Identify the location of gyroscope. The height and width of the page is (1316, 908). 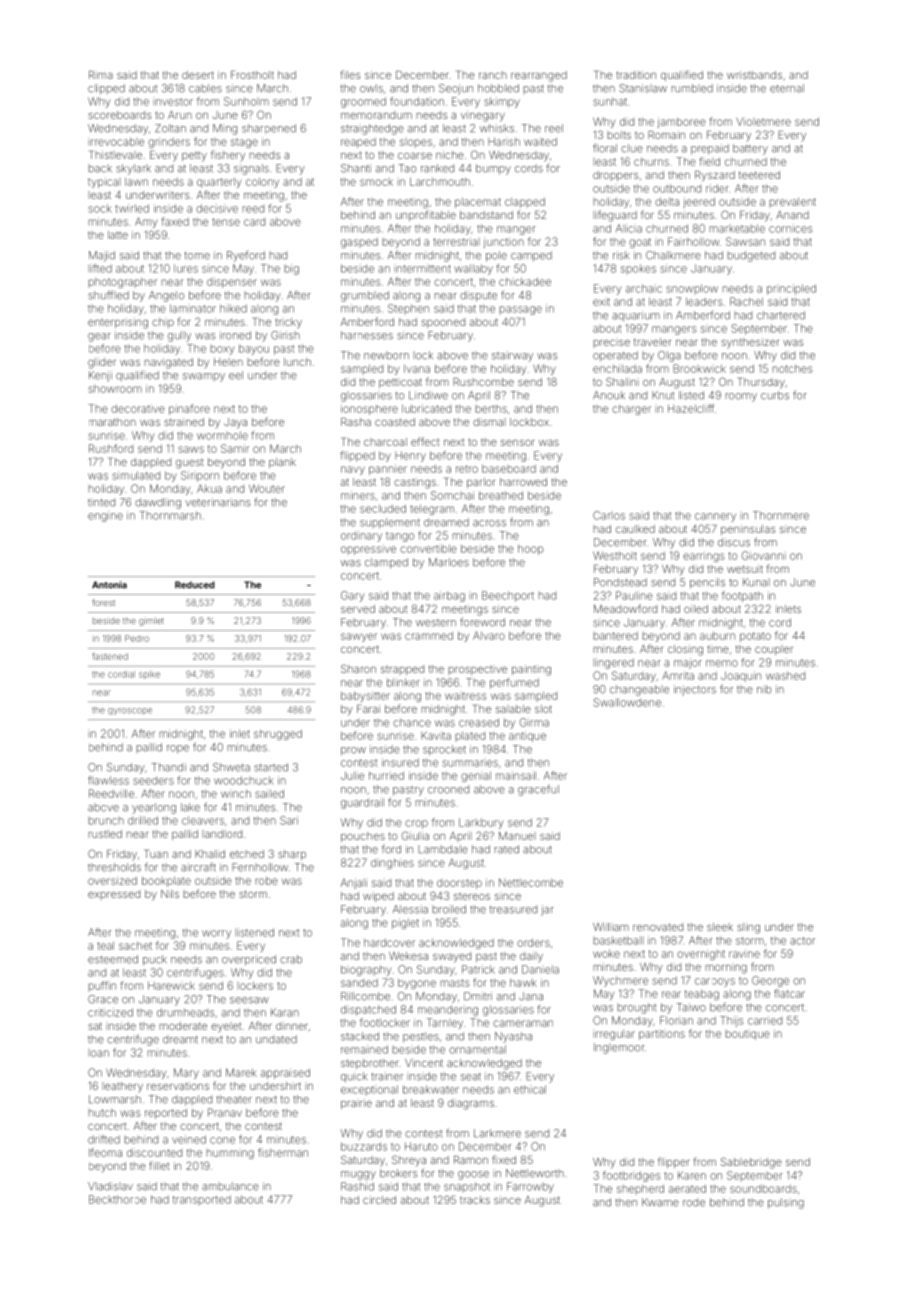
(130, 711).
